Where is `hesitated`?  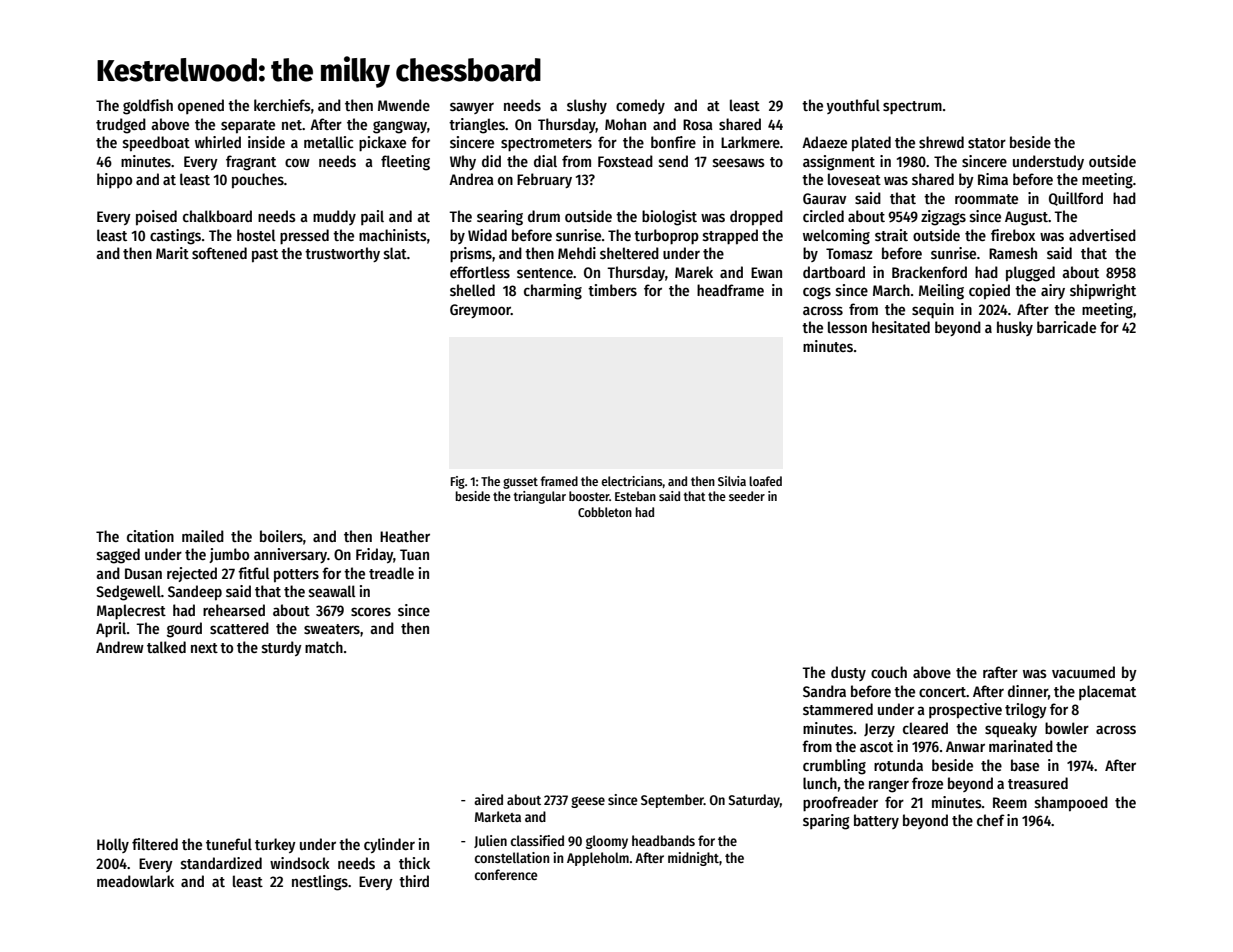 hesitated is located at coordinates (901, 327).
